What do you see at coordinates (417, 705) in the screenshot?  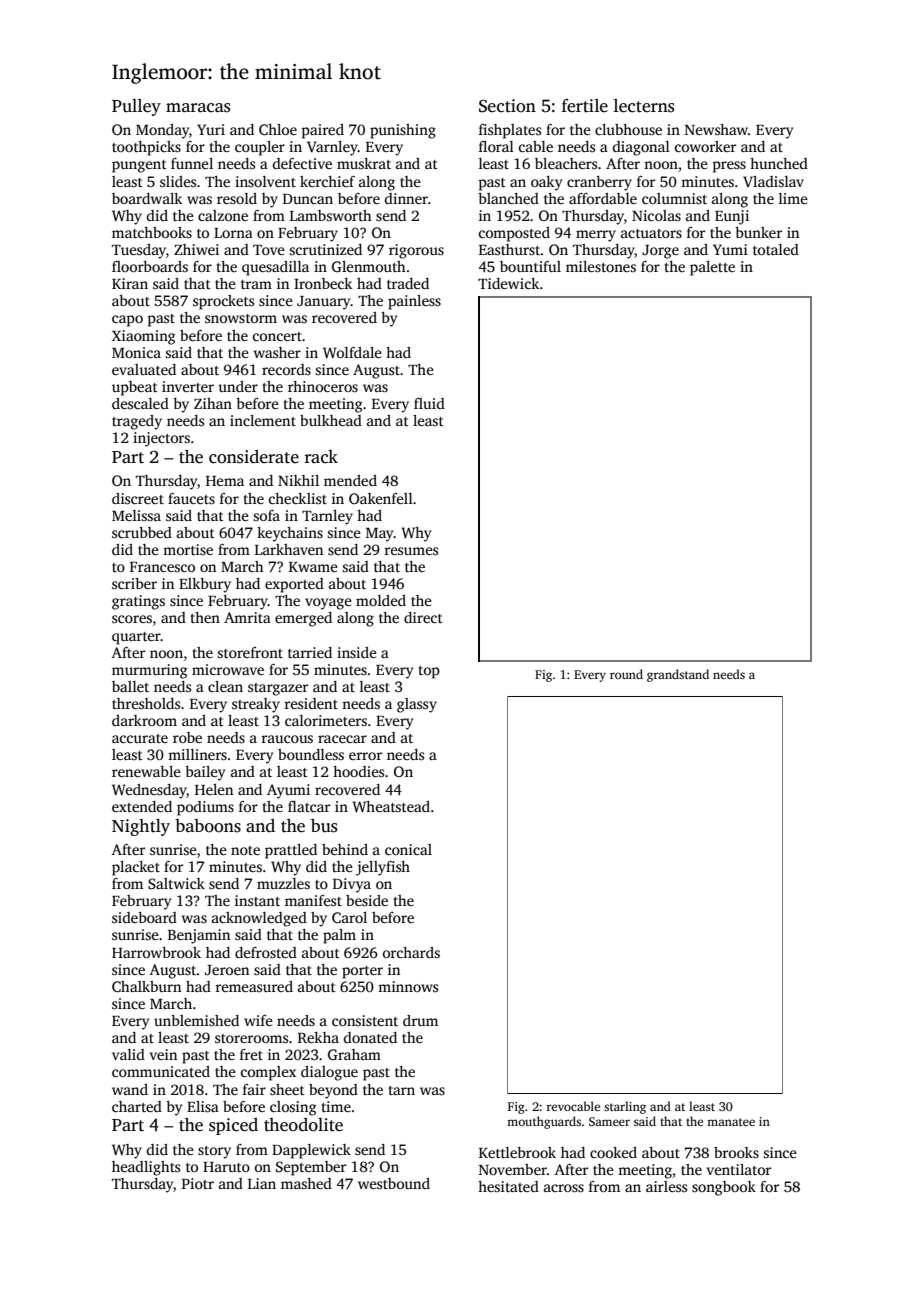 I see `glassy` at bounding box center [417, 705].
